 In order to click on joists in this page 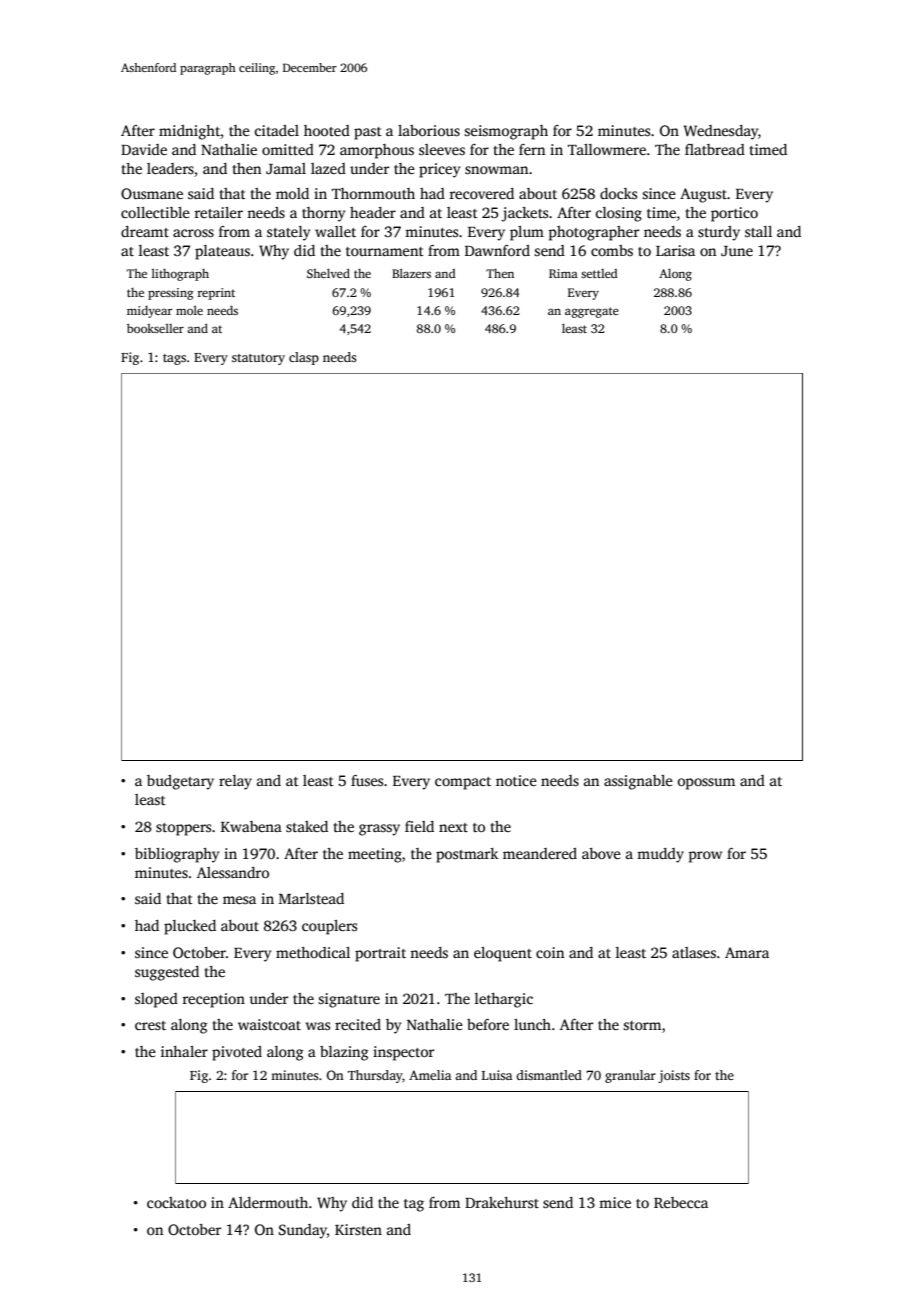, I will do `click(674, 1076)`.
